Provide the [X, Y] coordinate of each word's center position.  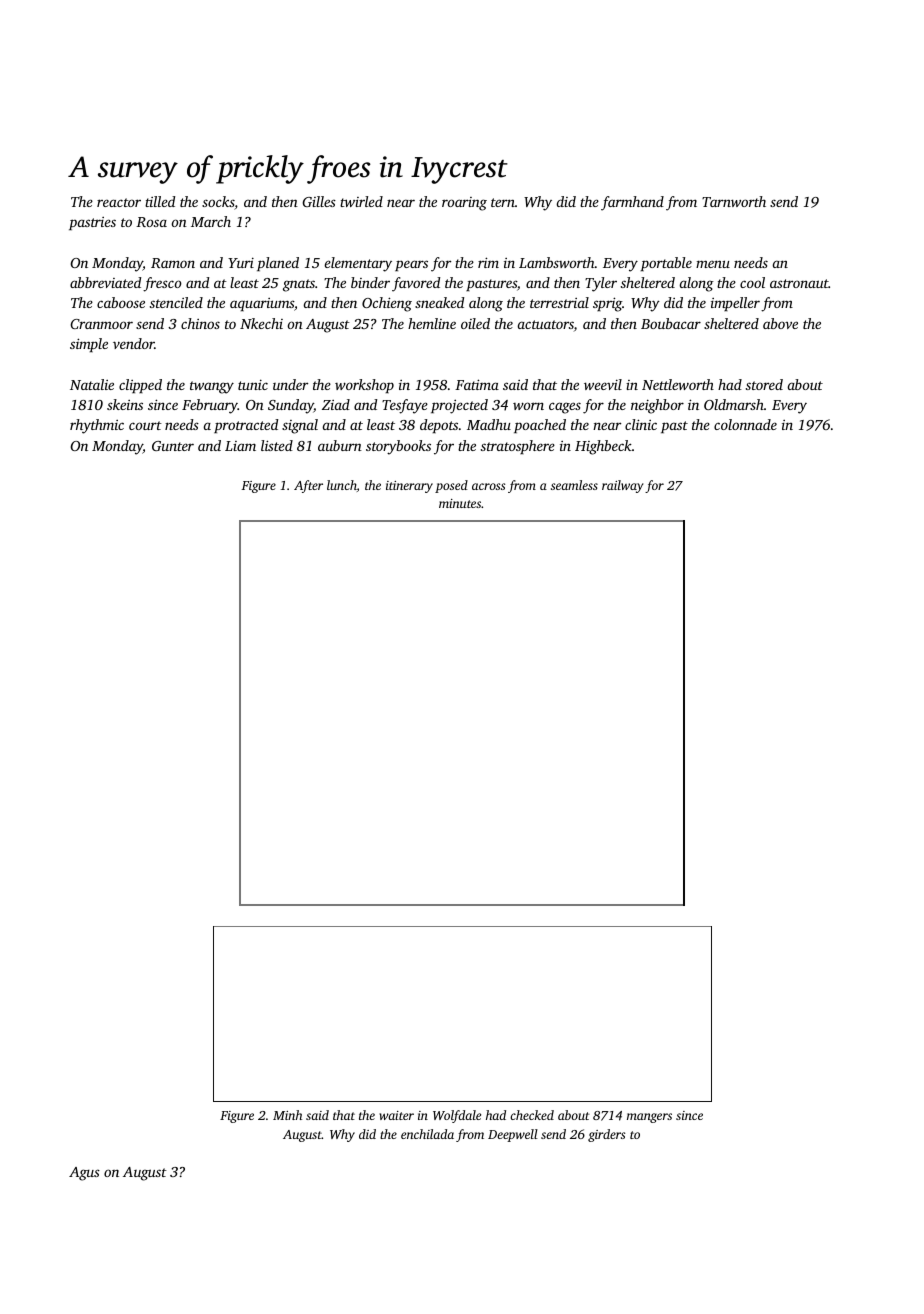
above [780, 323]
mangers [649, 1118]
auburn [340, 445]
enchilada [427, 1134]
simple [89, 345]
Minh [287, 1115]
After [308, 486]
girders [606, 1135]
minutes [460, 503]
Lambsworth [557, 262]
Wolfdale [457, 1116]
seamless [574, 485]
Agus [84, 1174]
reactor [119, 202]
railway [623, 486]
